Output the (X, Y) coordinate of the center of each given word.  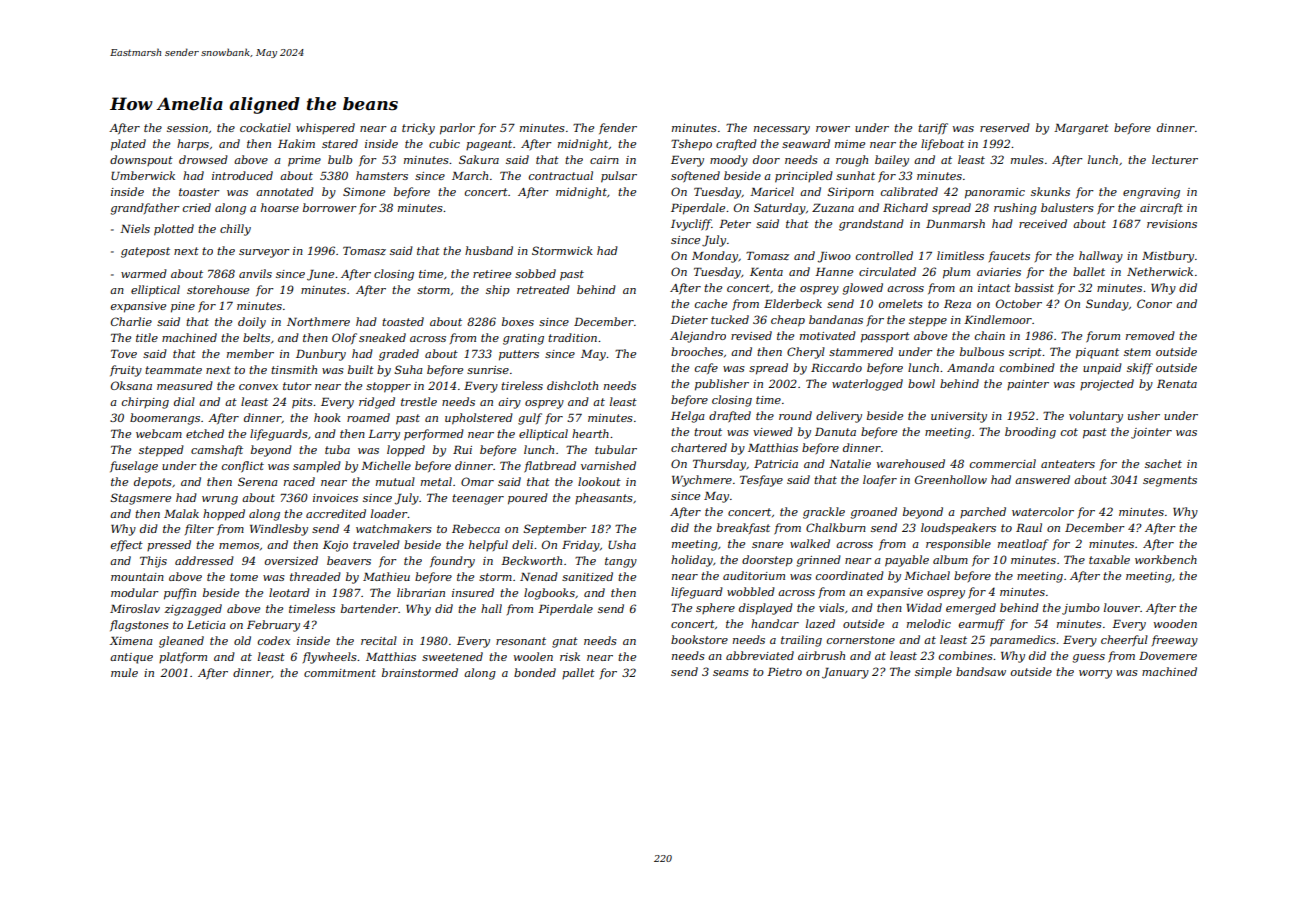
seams (731, 673)
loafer (880, 481)
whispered (325, 128)
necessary (782, 130)
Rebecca (476, 528)
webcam (159, 433)
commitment (340, 673)
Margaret (1081, 129)
